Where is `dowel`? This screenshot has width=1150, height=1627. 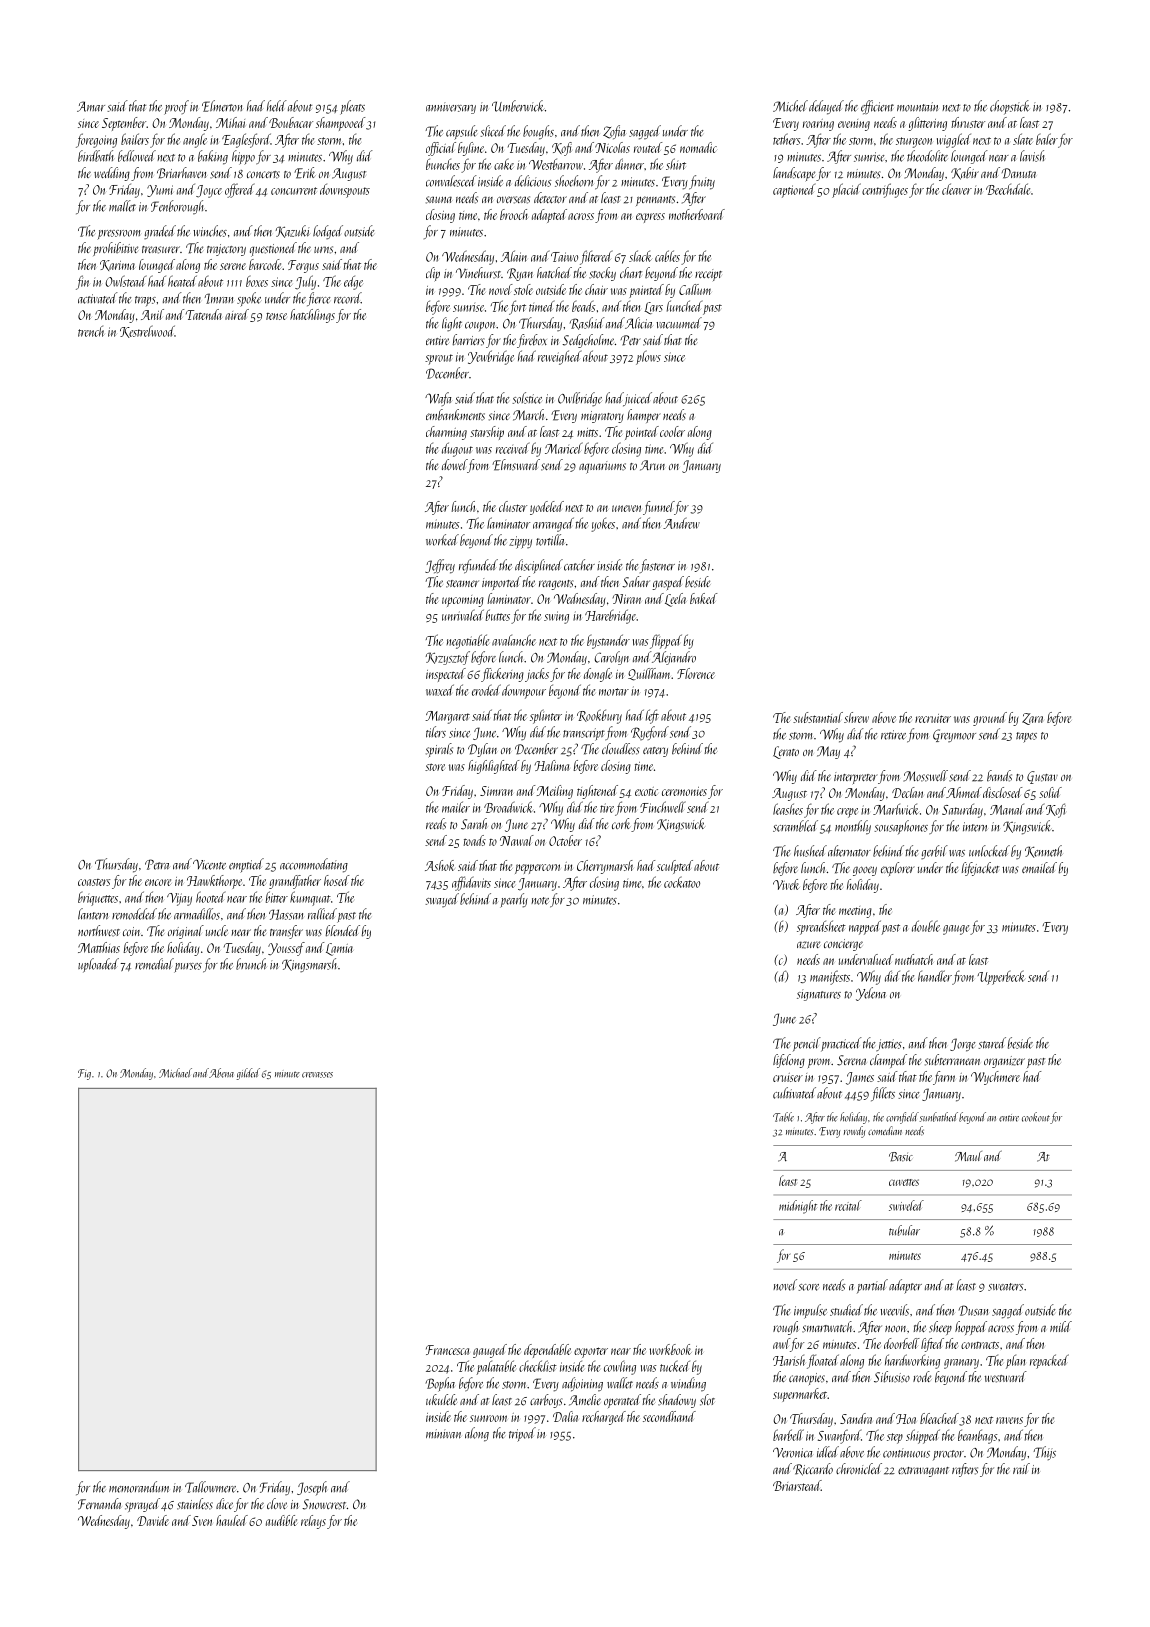
dowel is located at coordinates (454, 464).
